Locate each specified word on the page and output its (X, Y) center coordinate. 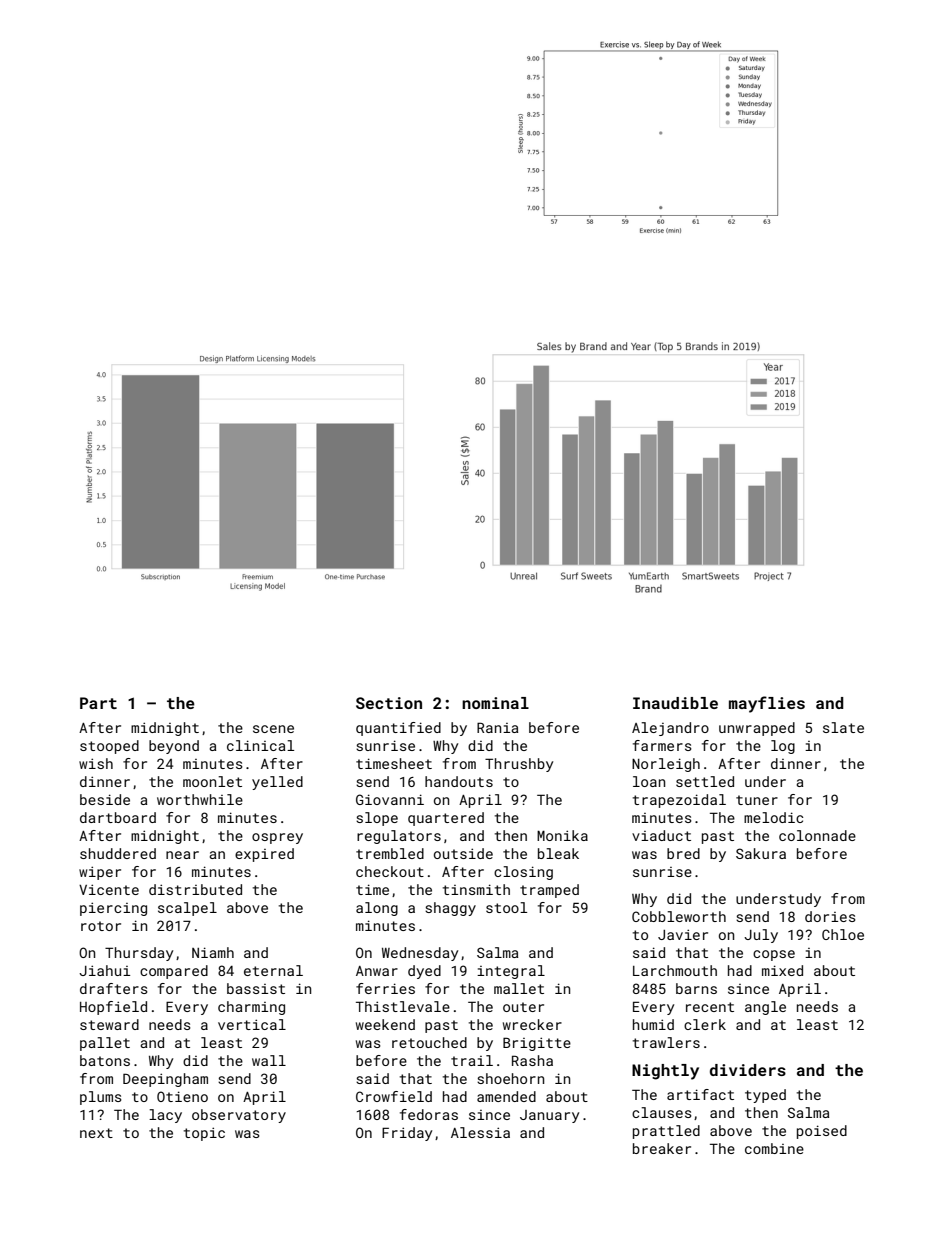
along (377, 909)
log (783, 747)
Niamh (213, 952)
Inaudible (675, 703)
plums (101, 1098)
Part (98, 703)
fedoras (429, 1114)
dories (830, 916)
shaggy (450, 909)
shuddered (118, 853)
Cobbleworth (679, 916)
